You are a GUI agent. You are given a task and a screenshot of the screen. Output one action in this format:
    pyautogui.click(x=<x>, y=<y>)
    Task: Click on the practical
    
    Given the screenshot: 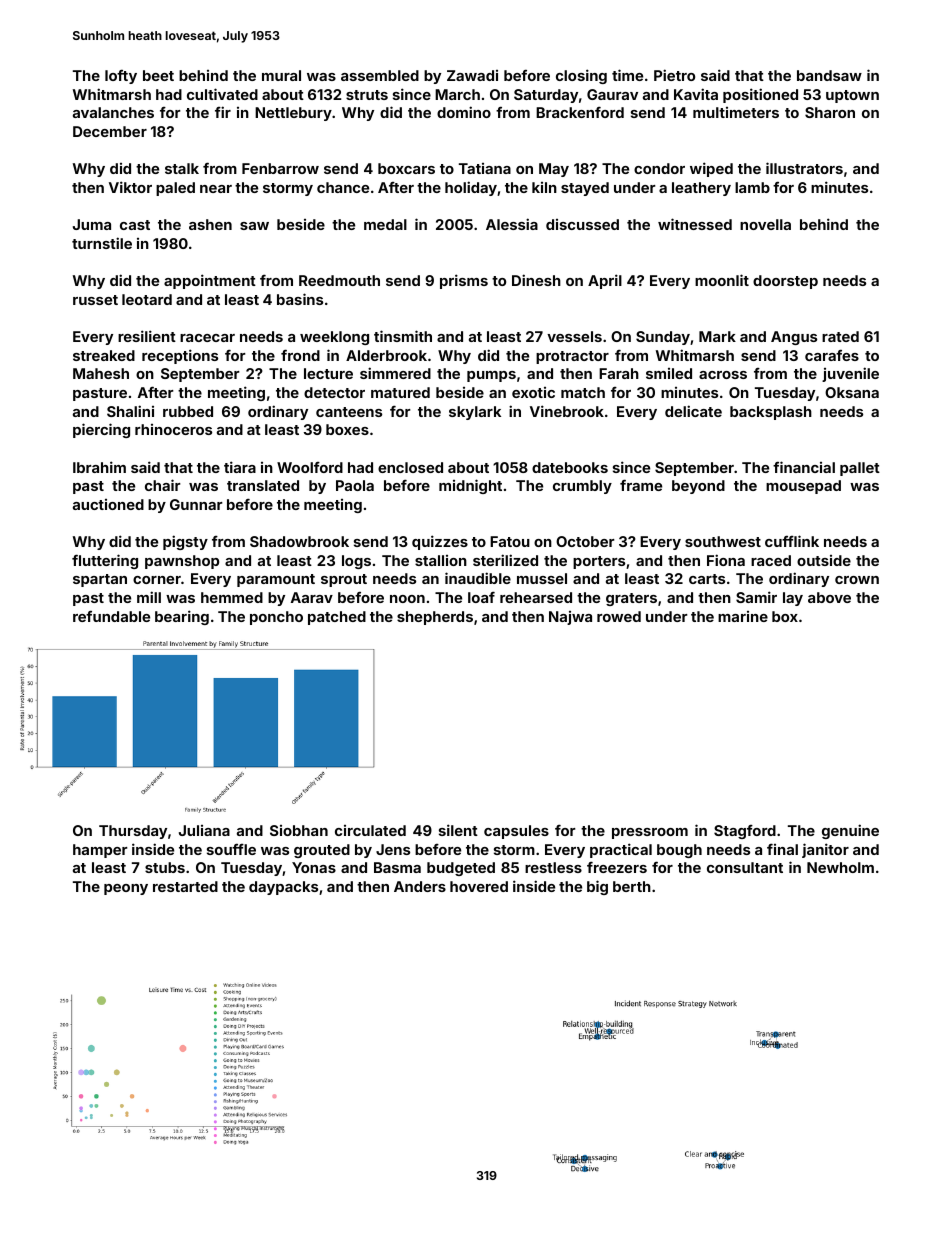 What is the action you would take?
    pyautogui.click(x=621, y=850)
